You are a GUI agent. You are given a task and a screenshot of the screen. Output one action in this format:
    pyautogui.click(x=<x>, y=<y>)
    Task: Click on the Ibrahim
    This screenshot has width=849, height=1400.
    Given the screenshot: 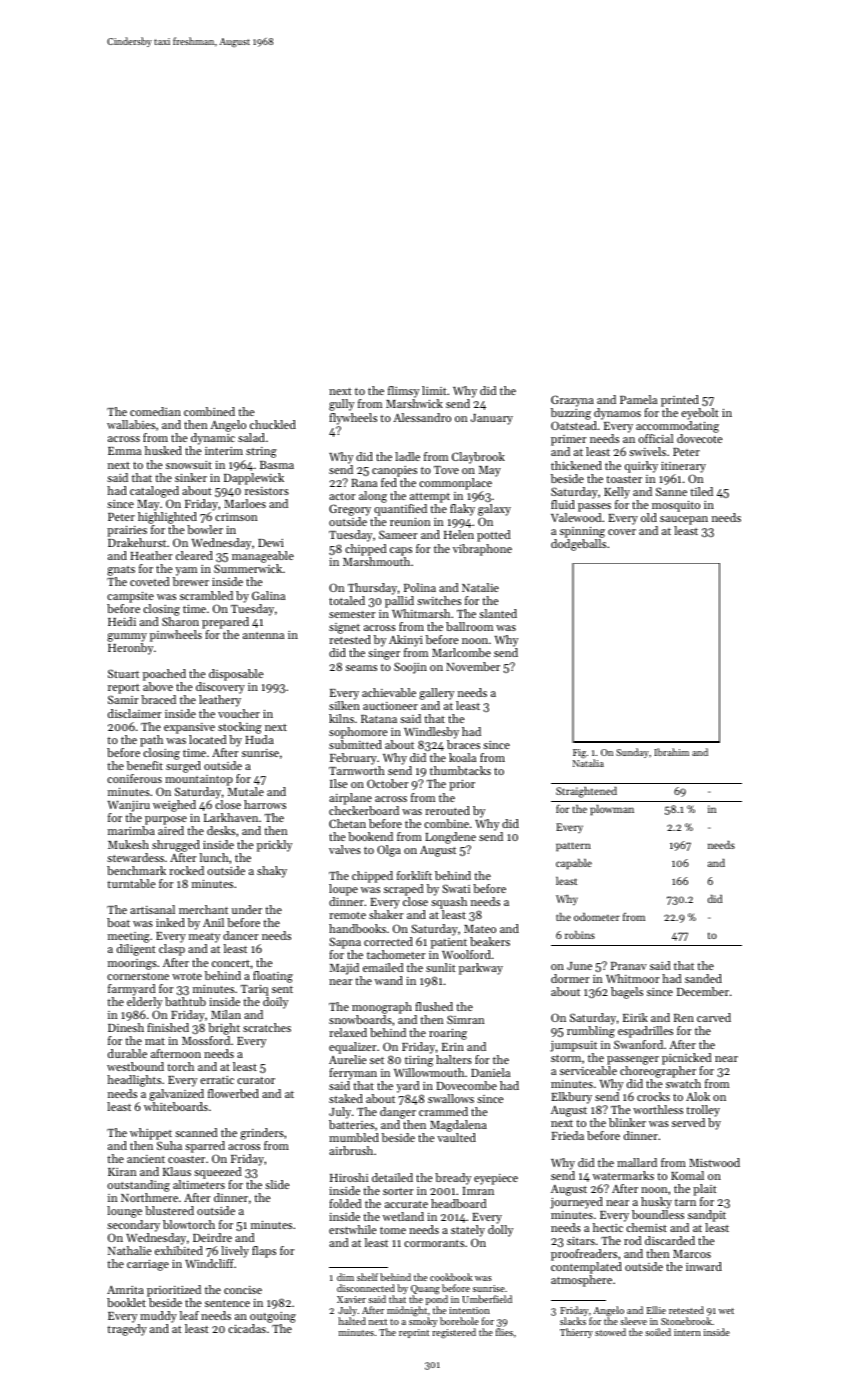 What is the action you would take?
    pyautogui.click(x=671, y=752)
